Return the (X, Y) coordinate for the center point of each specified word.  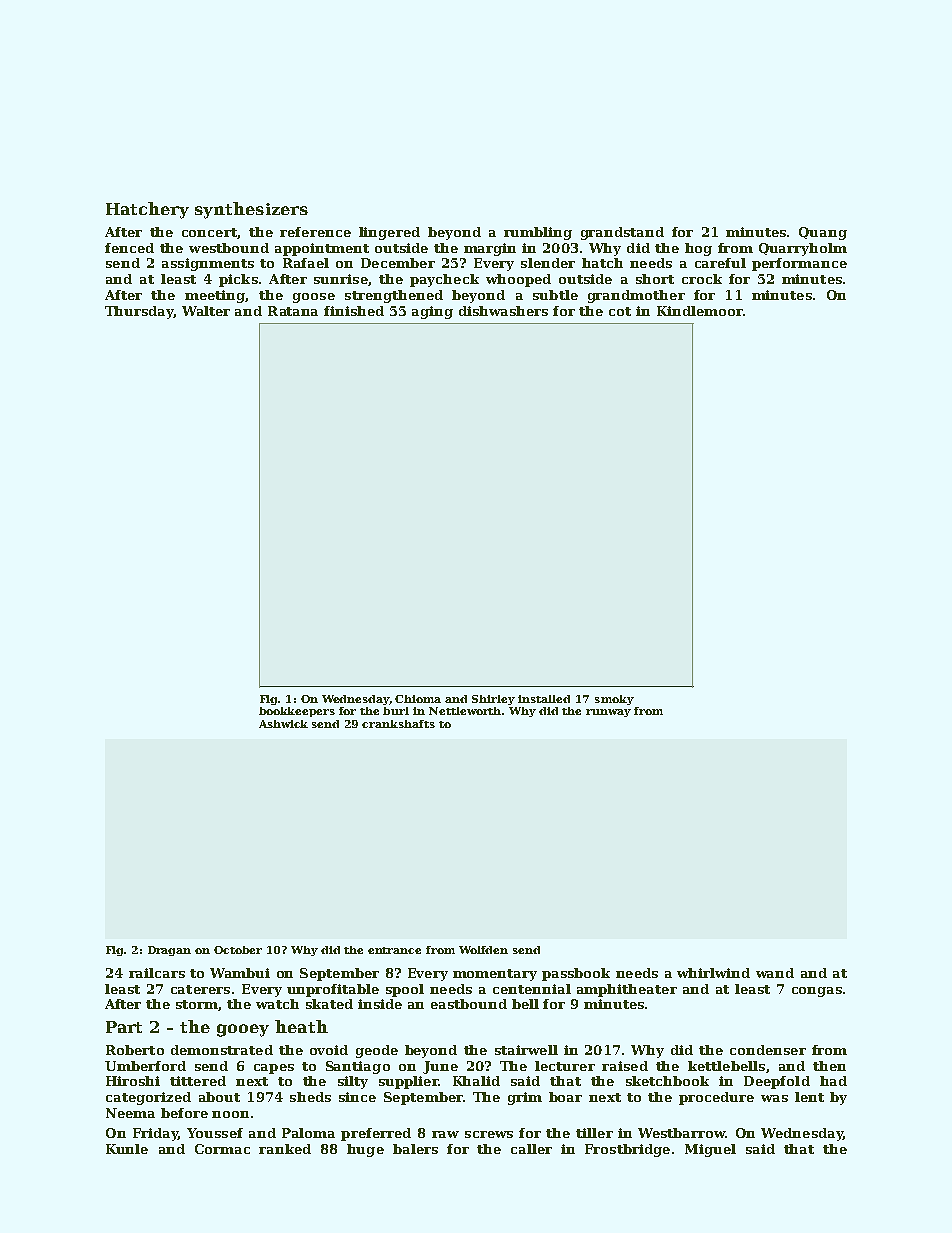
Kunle (127, 1149)
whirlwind (713, 973)
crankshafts (398, 724)
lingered (389, 233)
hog (698, 249)
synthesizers (251, 210)
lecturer (565, 1066)
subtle (555, 295)
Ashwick (283, 724)
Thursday (139, 312)
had (833, 1081)
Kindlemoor (700, 311)
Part (124, 1027)
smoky (614, 700)
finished (354, 311)
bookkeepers (297, 712)
